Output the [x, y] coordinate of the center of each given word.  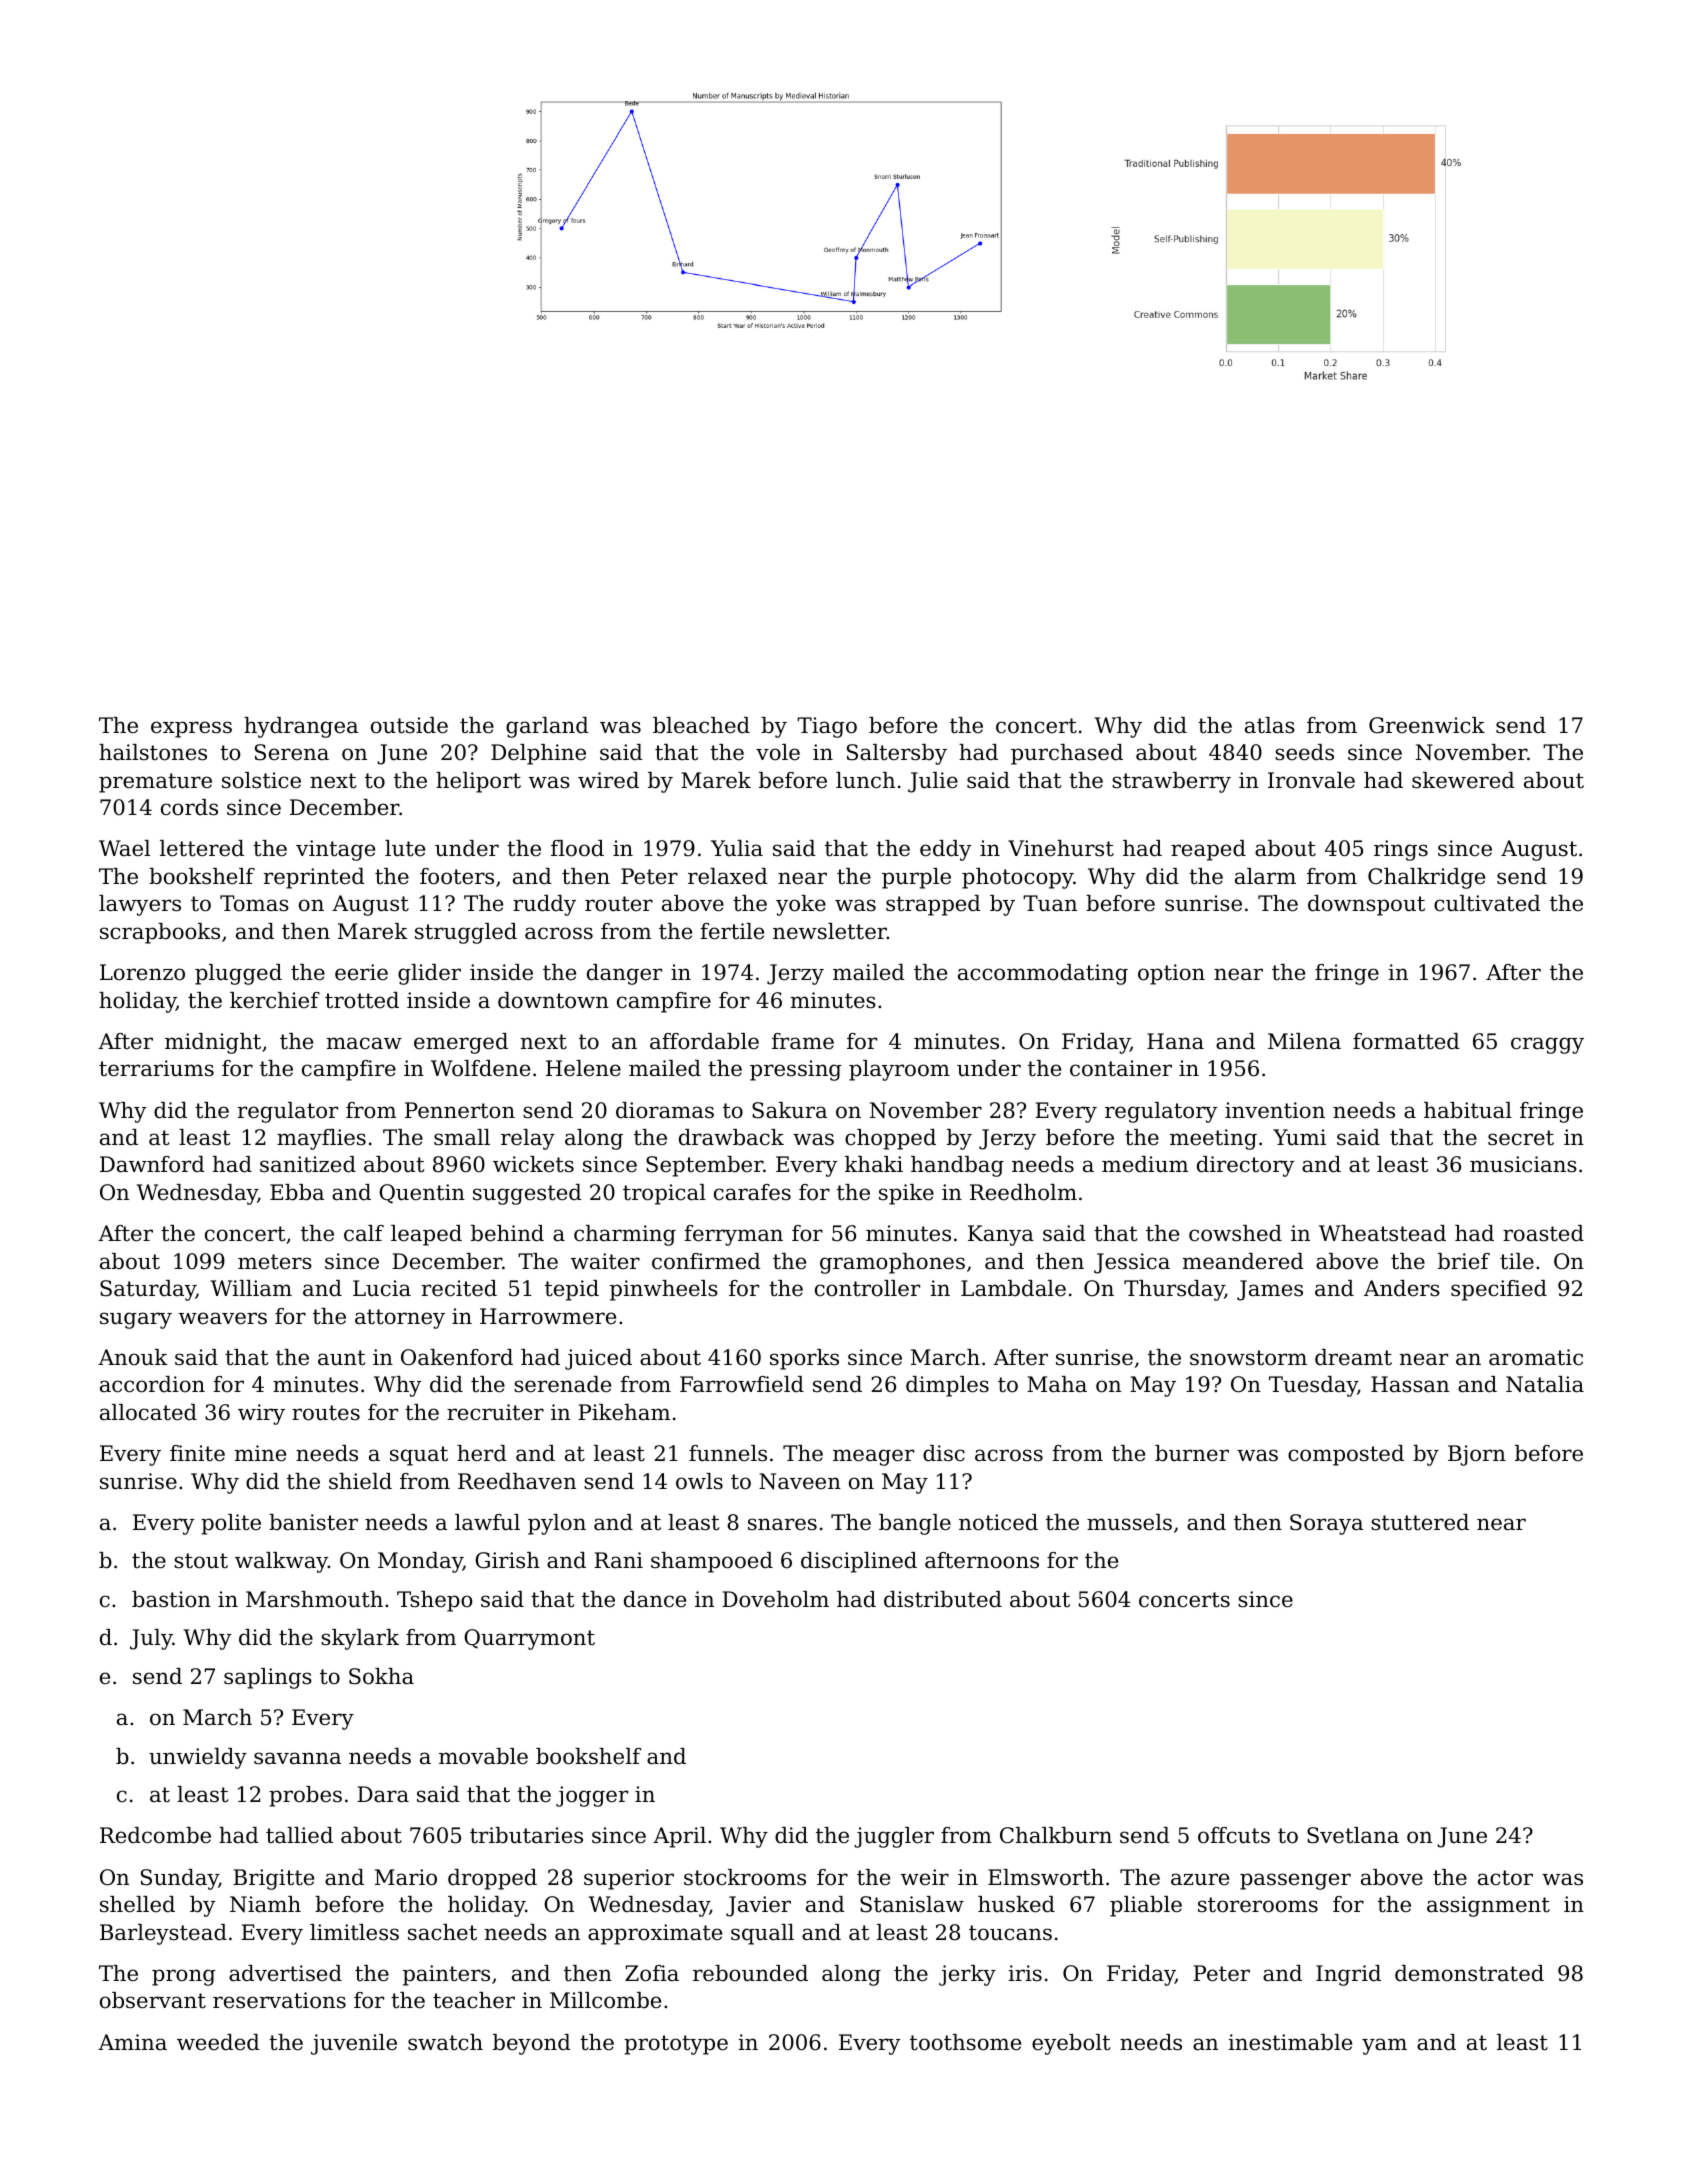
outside [409, 725]
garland [547, 727]
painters [446, 1975]
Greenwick [1427, 725]
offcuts [1234, 1835]
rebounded [750, 1973]
